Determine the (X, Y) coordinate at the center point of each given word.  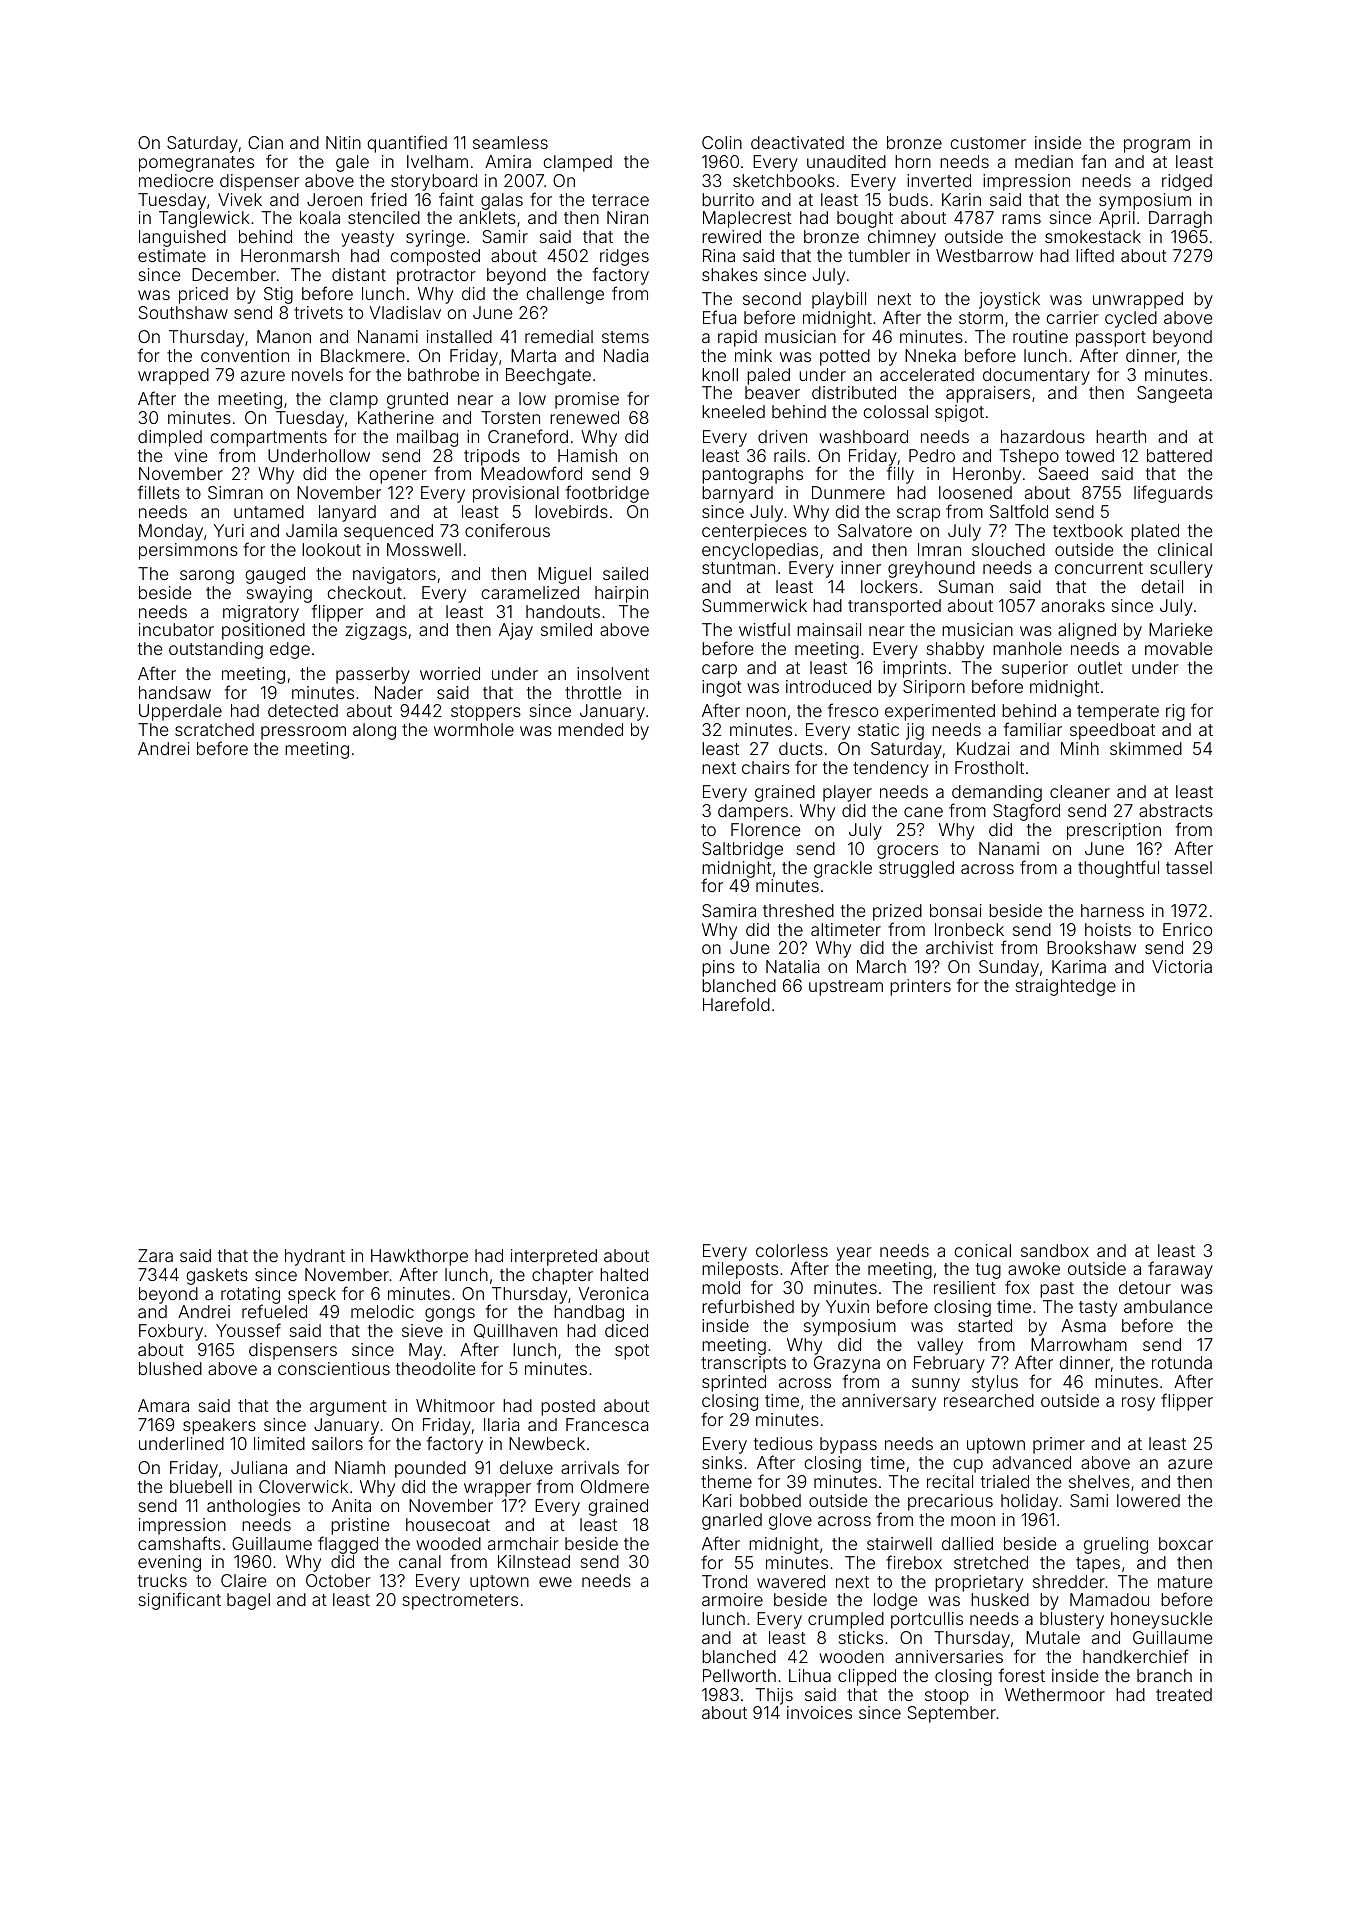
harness (1112, 910)
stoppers (486, 713)
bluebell (201, 1486)
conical (982, 1250)
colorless (792, 1250)
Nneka (930, 355)
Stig (278, 295)
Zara (155, 1255)
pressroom (303, 733)
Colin (722, 142)
